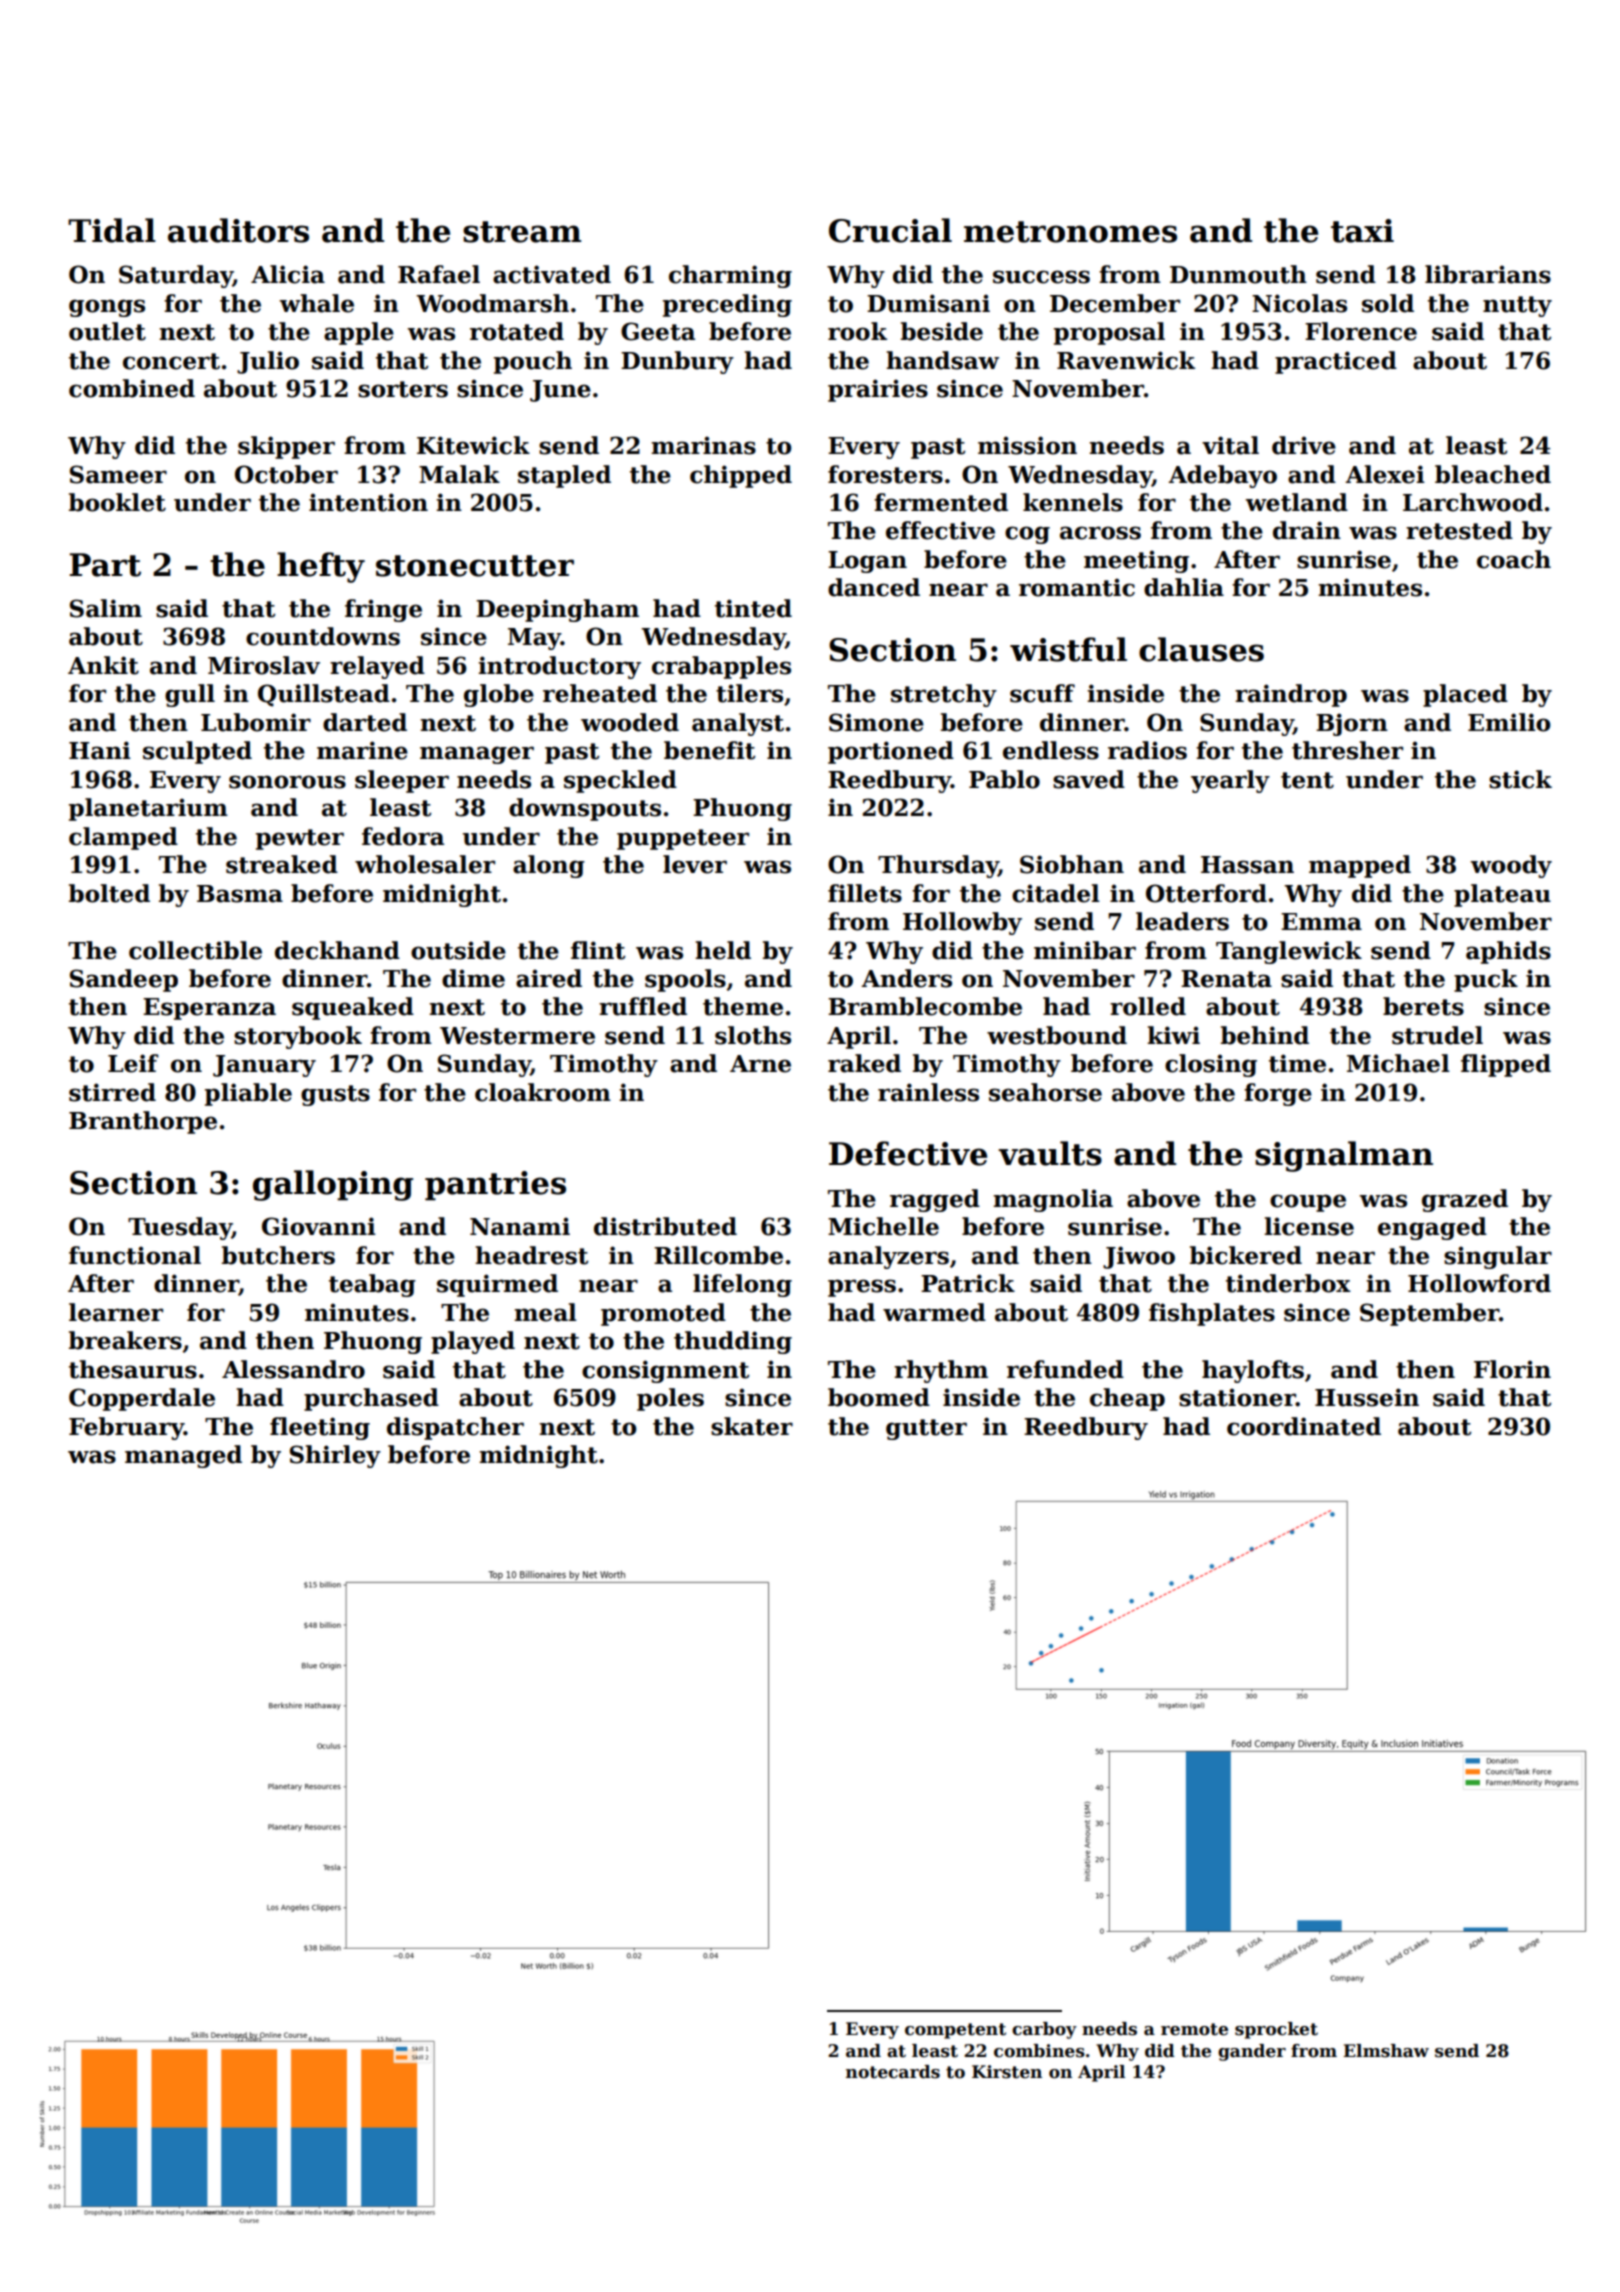 The height and width of the screenshot is (2292, 1620). I want to click on thresher, so click(1347, 750).
